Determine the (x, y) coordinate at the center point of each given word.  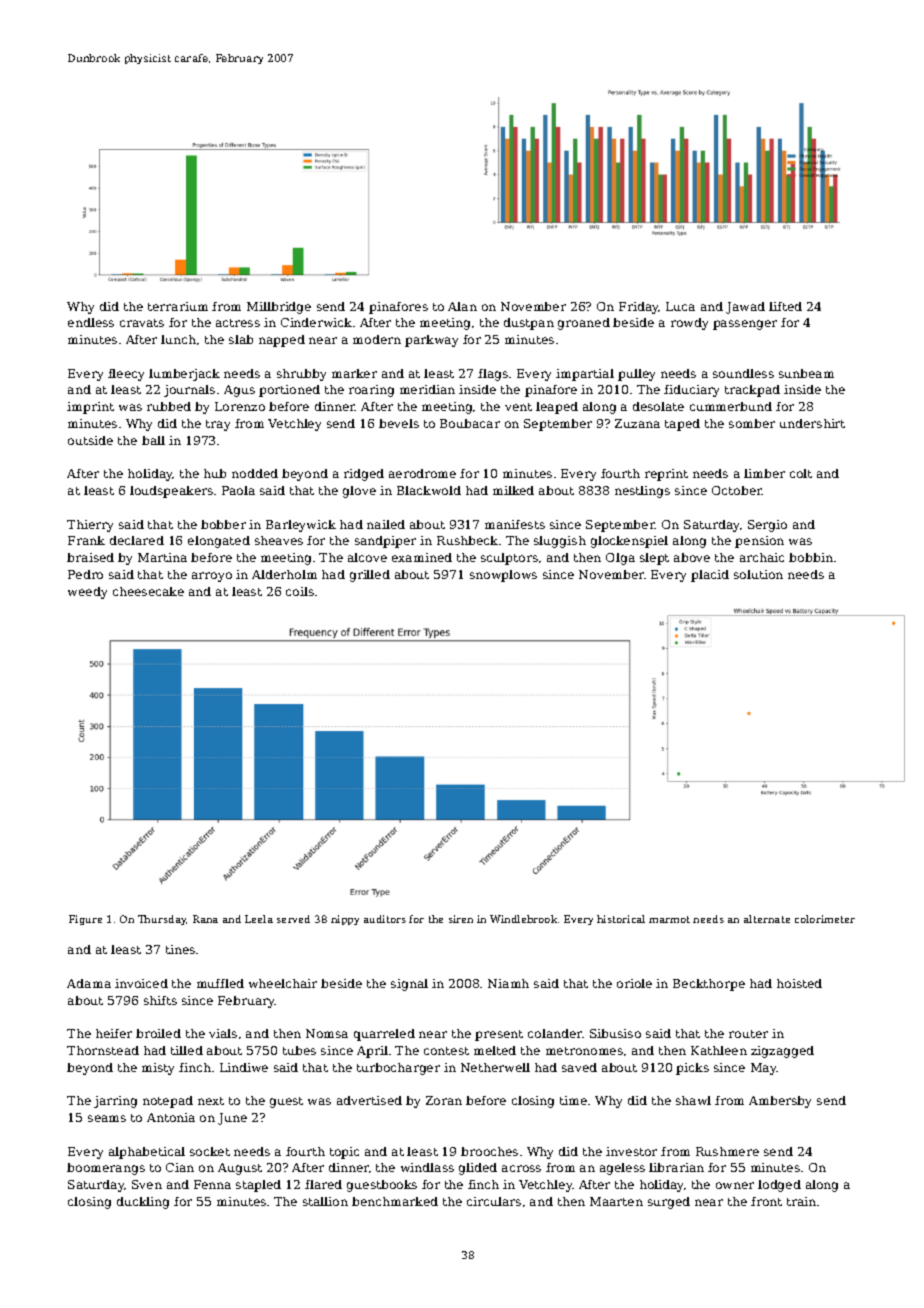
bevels (399, 423)
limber (764, 473)
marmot (669, 919)
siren (461, 919)
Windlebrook (523, 919)
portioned (289, 391)
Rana (205, 919)
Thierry (90, 526)
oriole (634, 983)
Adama (89, 983)
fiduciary (691, 391)
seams (107, 1118)
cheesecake (148, 591)
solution (758, 574)
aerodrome (422, 473)
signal (409, 985)
